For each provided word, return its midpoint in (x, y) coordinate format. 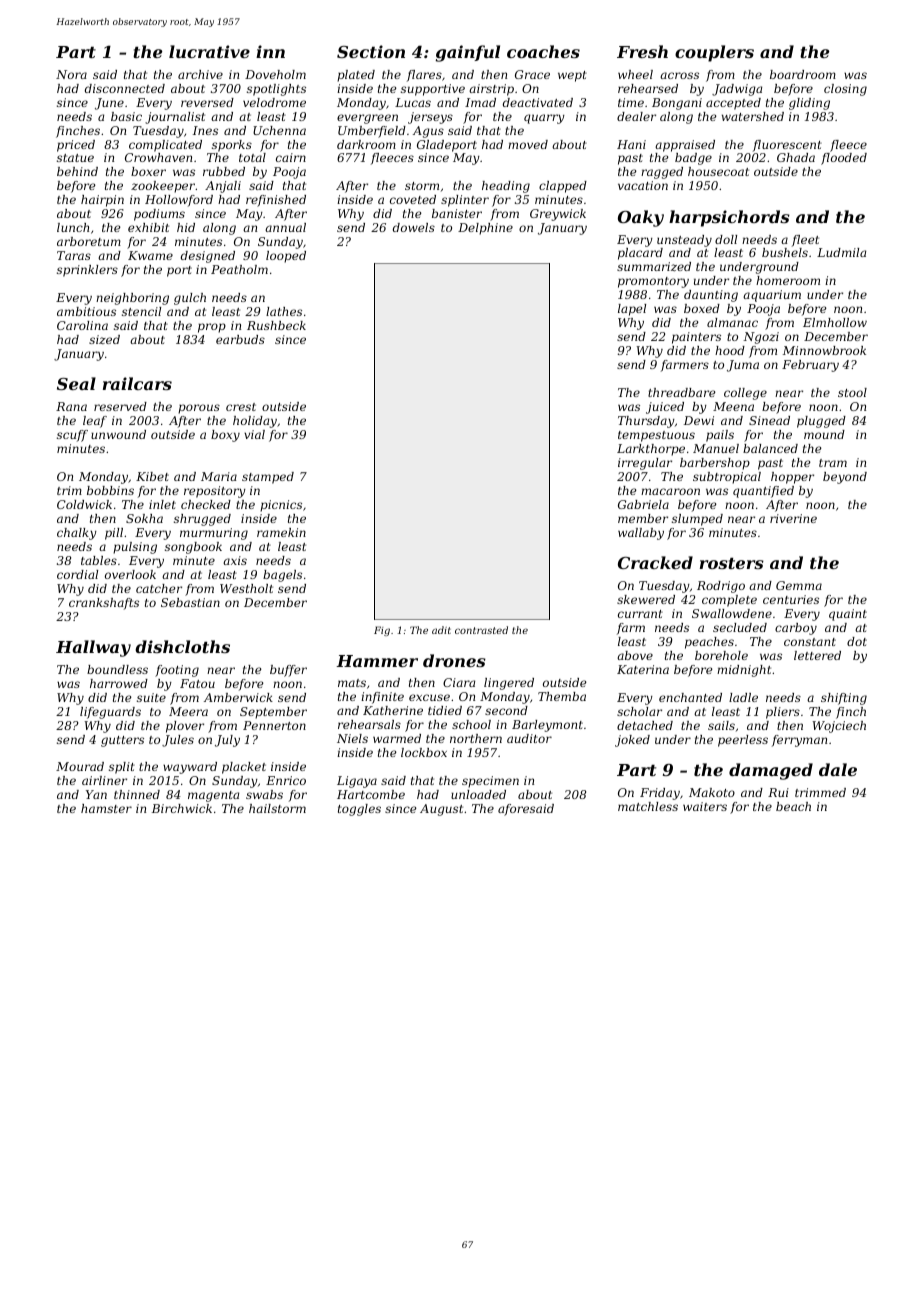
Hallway (93, 648)
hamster (106, 808)
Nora (71, 74)
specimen (490, 782)
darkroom (366, 144)
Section (371, 51)
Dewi (699, 420)
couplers (714, 53)
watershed (753, 116)
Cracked (655, 562)
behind (77, 171)
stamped (268, 478)
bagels (282, 576)
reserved (120, 406)
